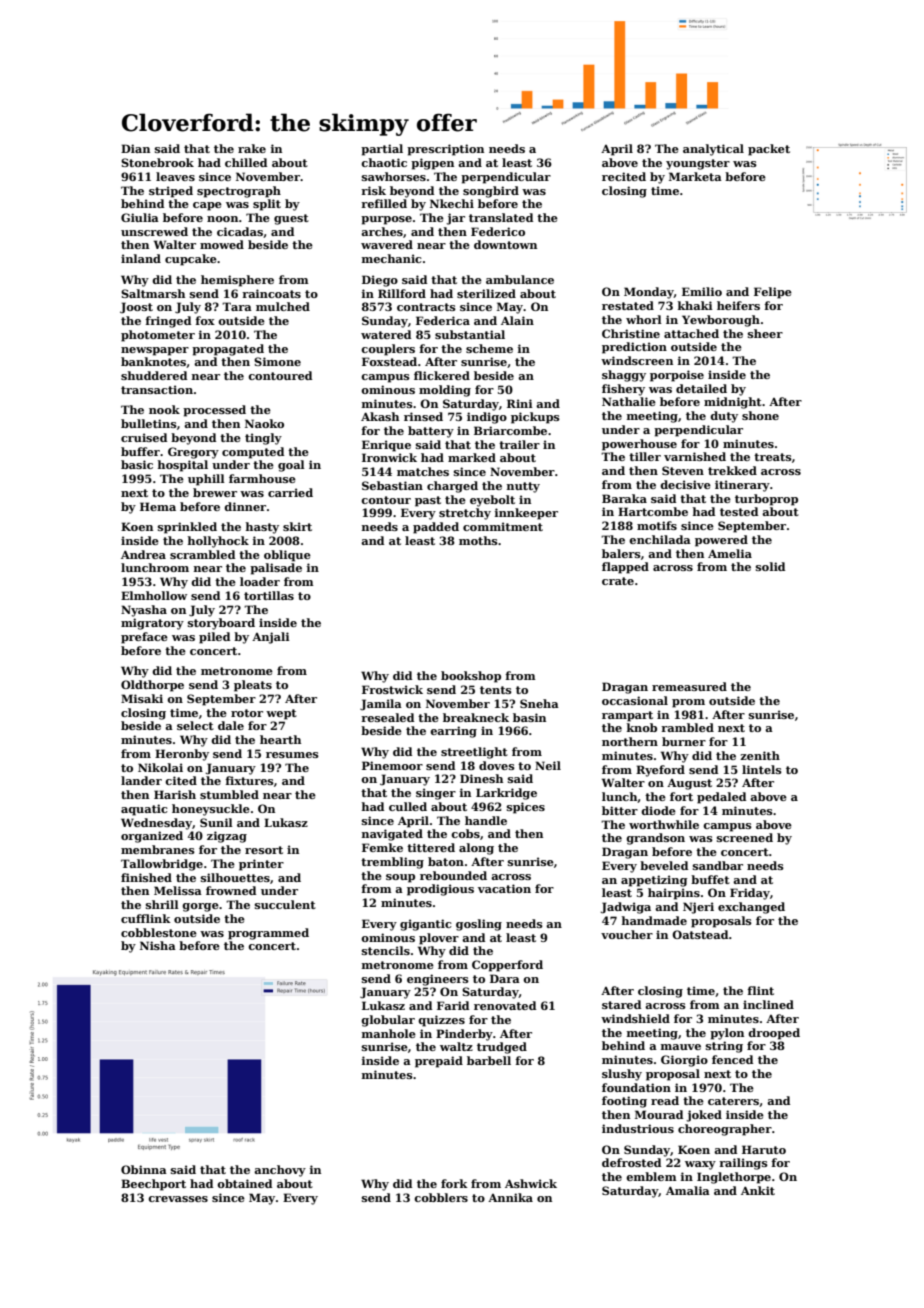  I want to click on rake, so click(252, 148).
